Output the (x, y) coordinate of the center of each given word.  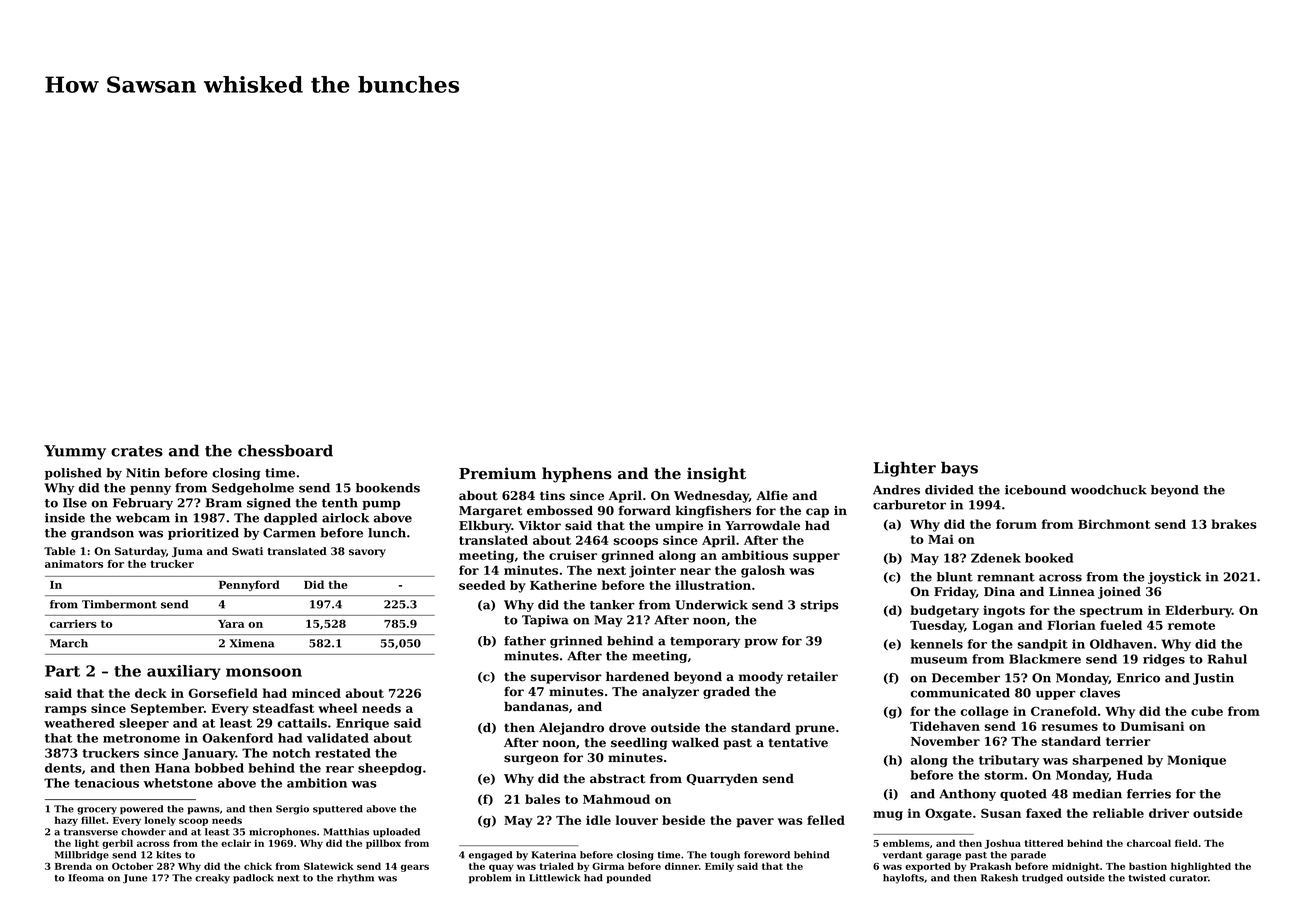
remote (1191, 625)
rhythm (355, 879)
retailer (812, 677)
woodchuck (1109, 490)
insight (716, 475)
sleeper (144, 724)
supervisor (566, 678)
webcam (143, 518)
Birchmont (1114, 524)
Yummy (75, 452)
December (966, 678)
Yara (231, 624)
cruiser (573, 555)
